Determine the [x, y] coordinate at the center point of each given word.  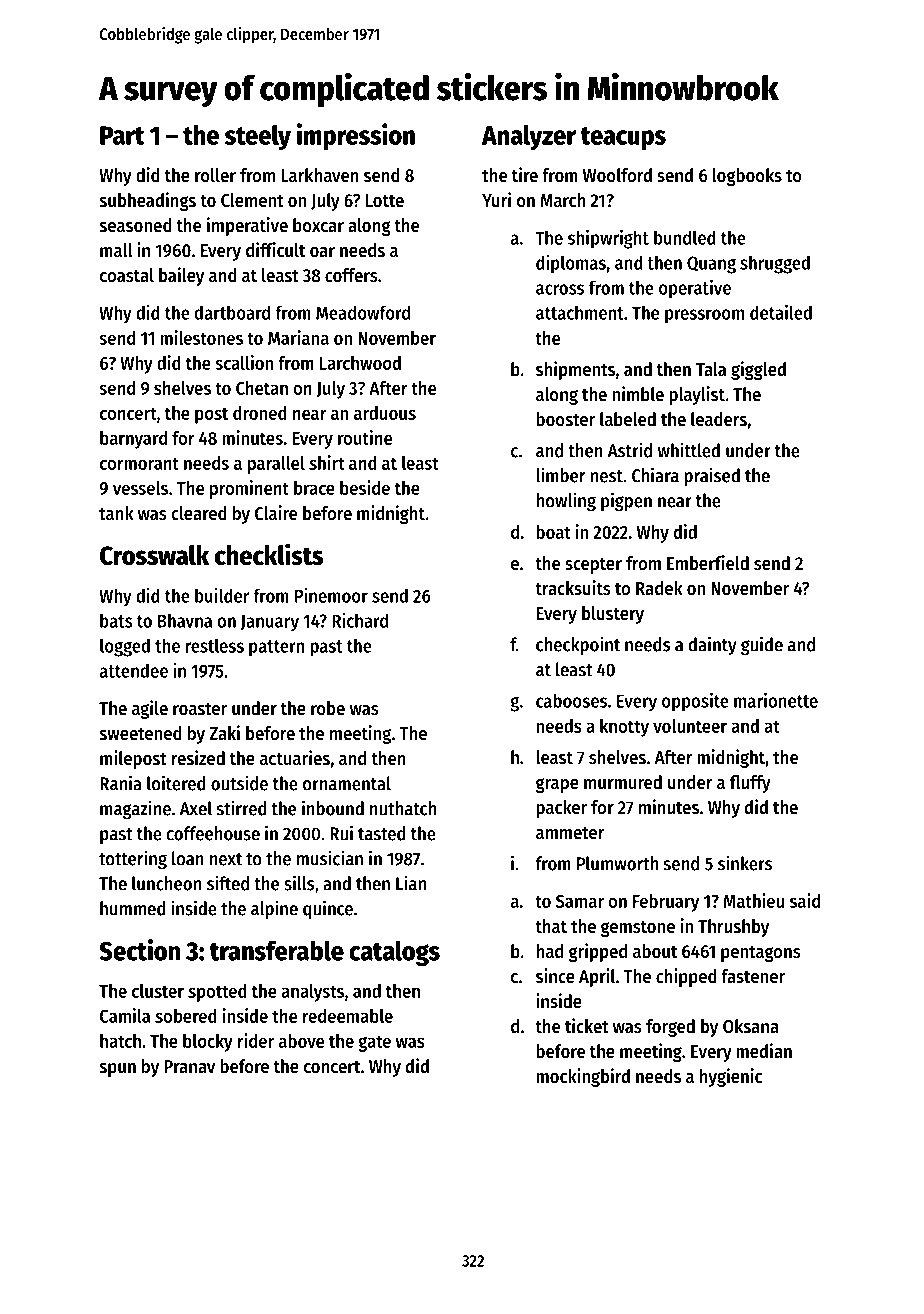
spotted [217, 993]
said [805, 900]
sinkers [745, 863]
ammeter [570, 833]
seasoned [136, 225]
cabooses [571, 700]
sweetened [141, 733]
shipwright [608, 239]
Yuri [496, 199]
